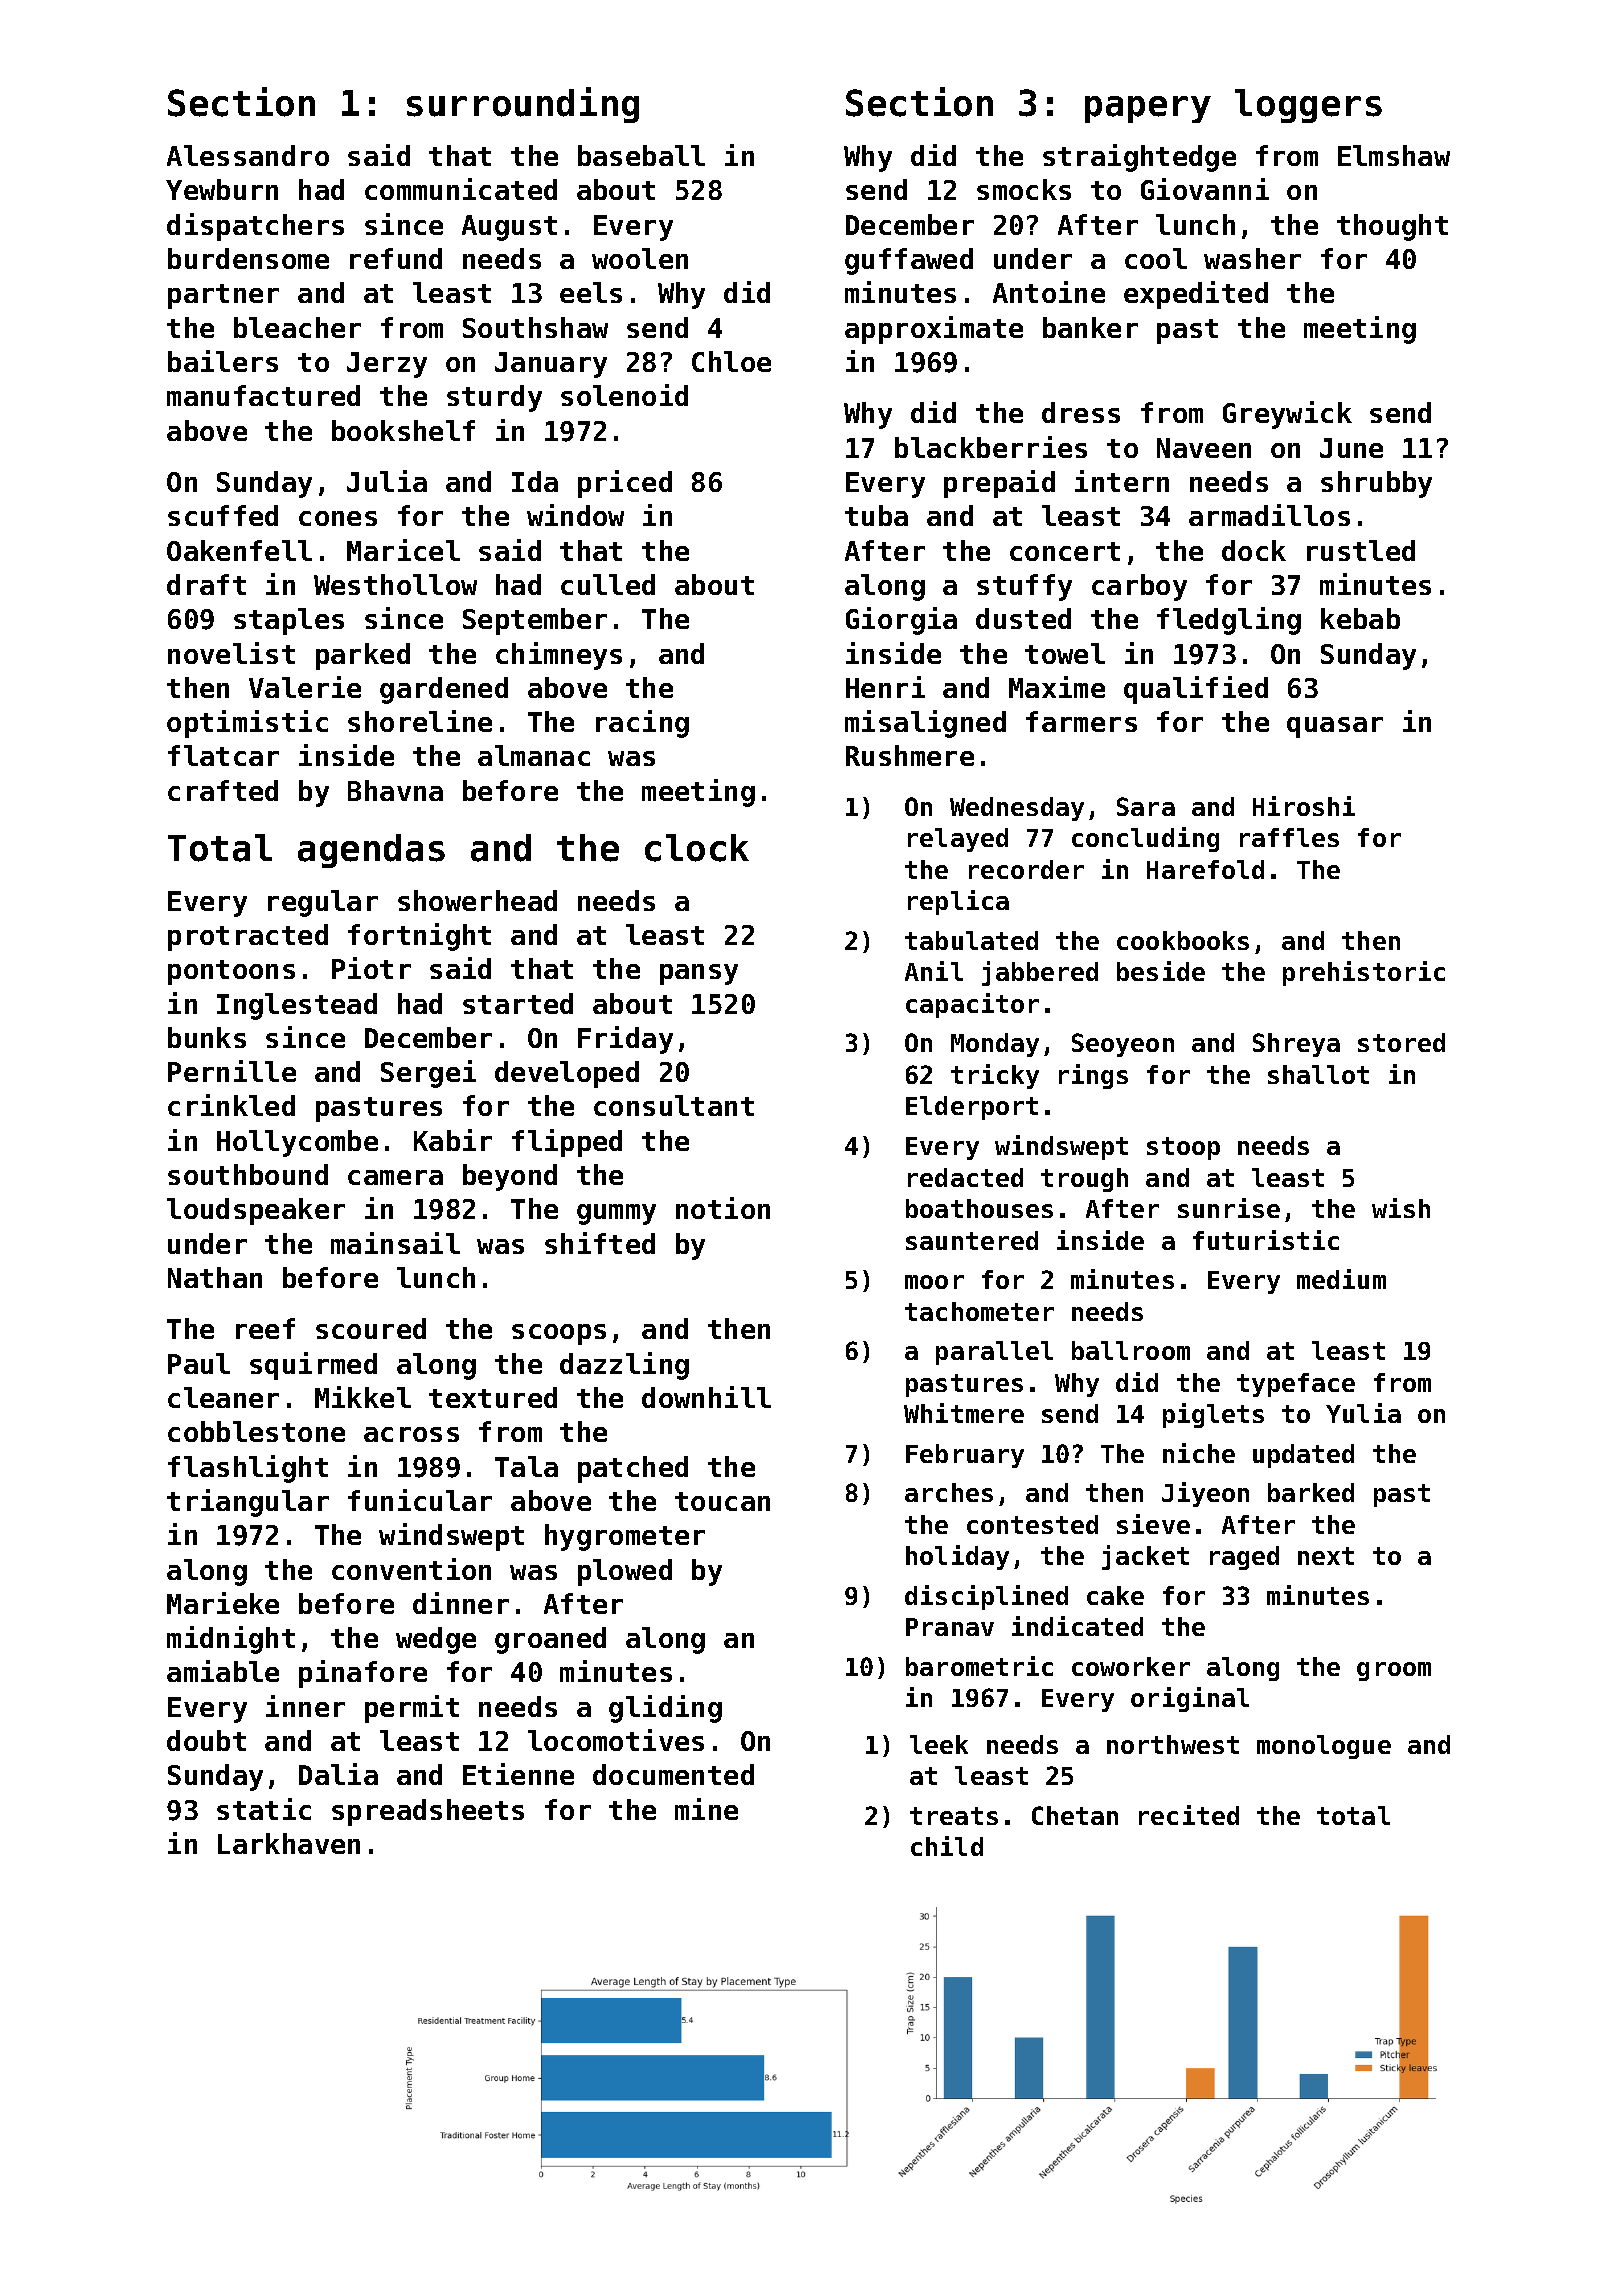 Image resolution: width=1620 pixels, height=2292 pixels. Describe the element at coordinates (248, 155) in the screenshot. I see `Alessandro` at that location.
